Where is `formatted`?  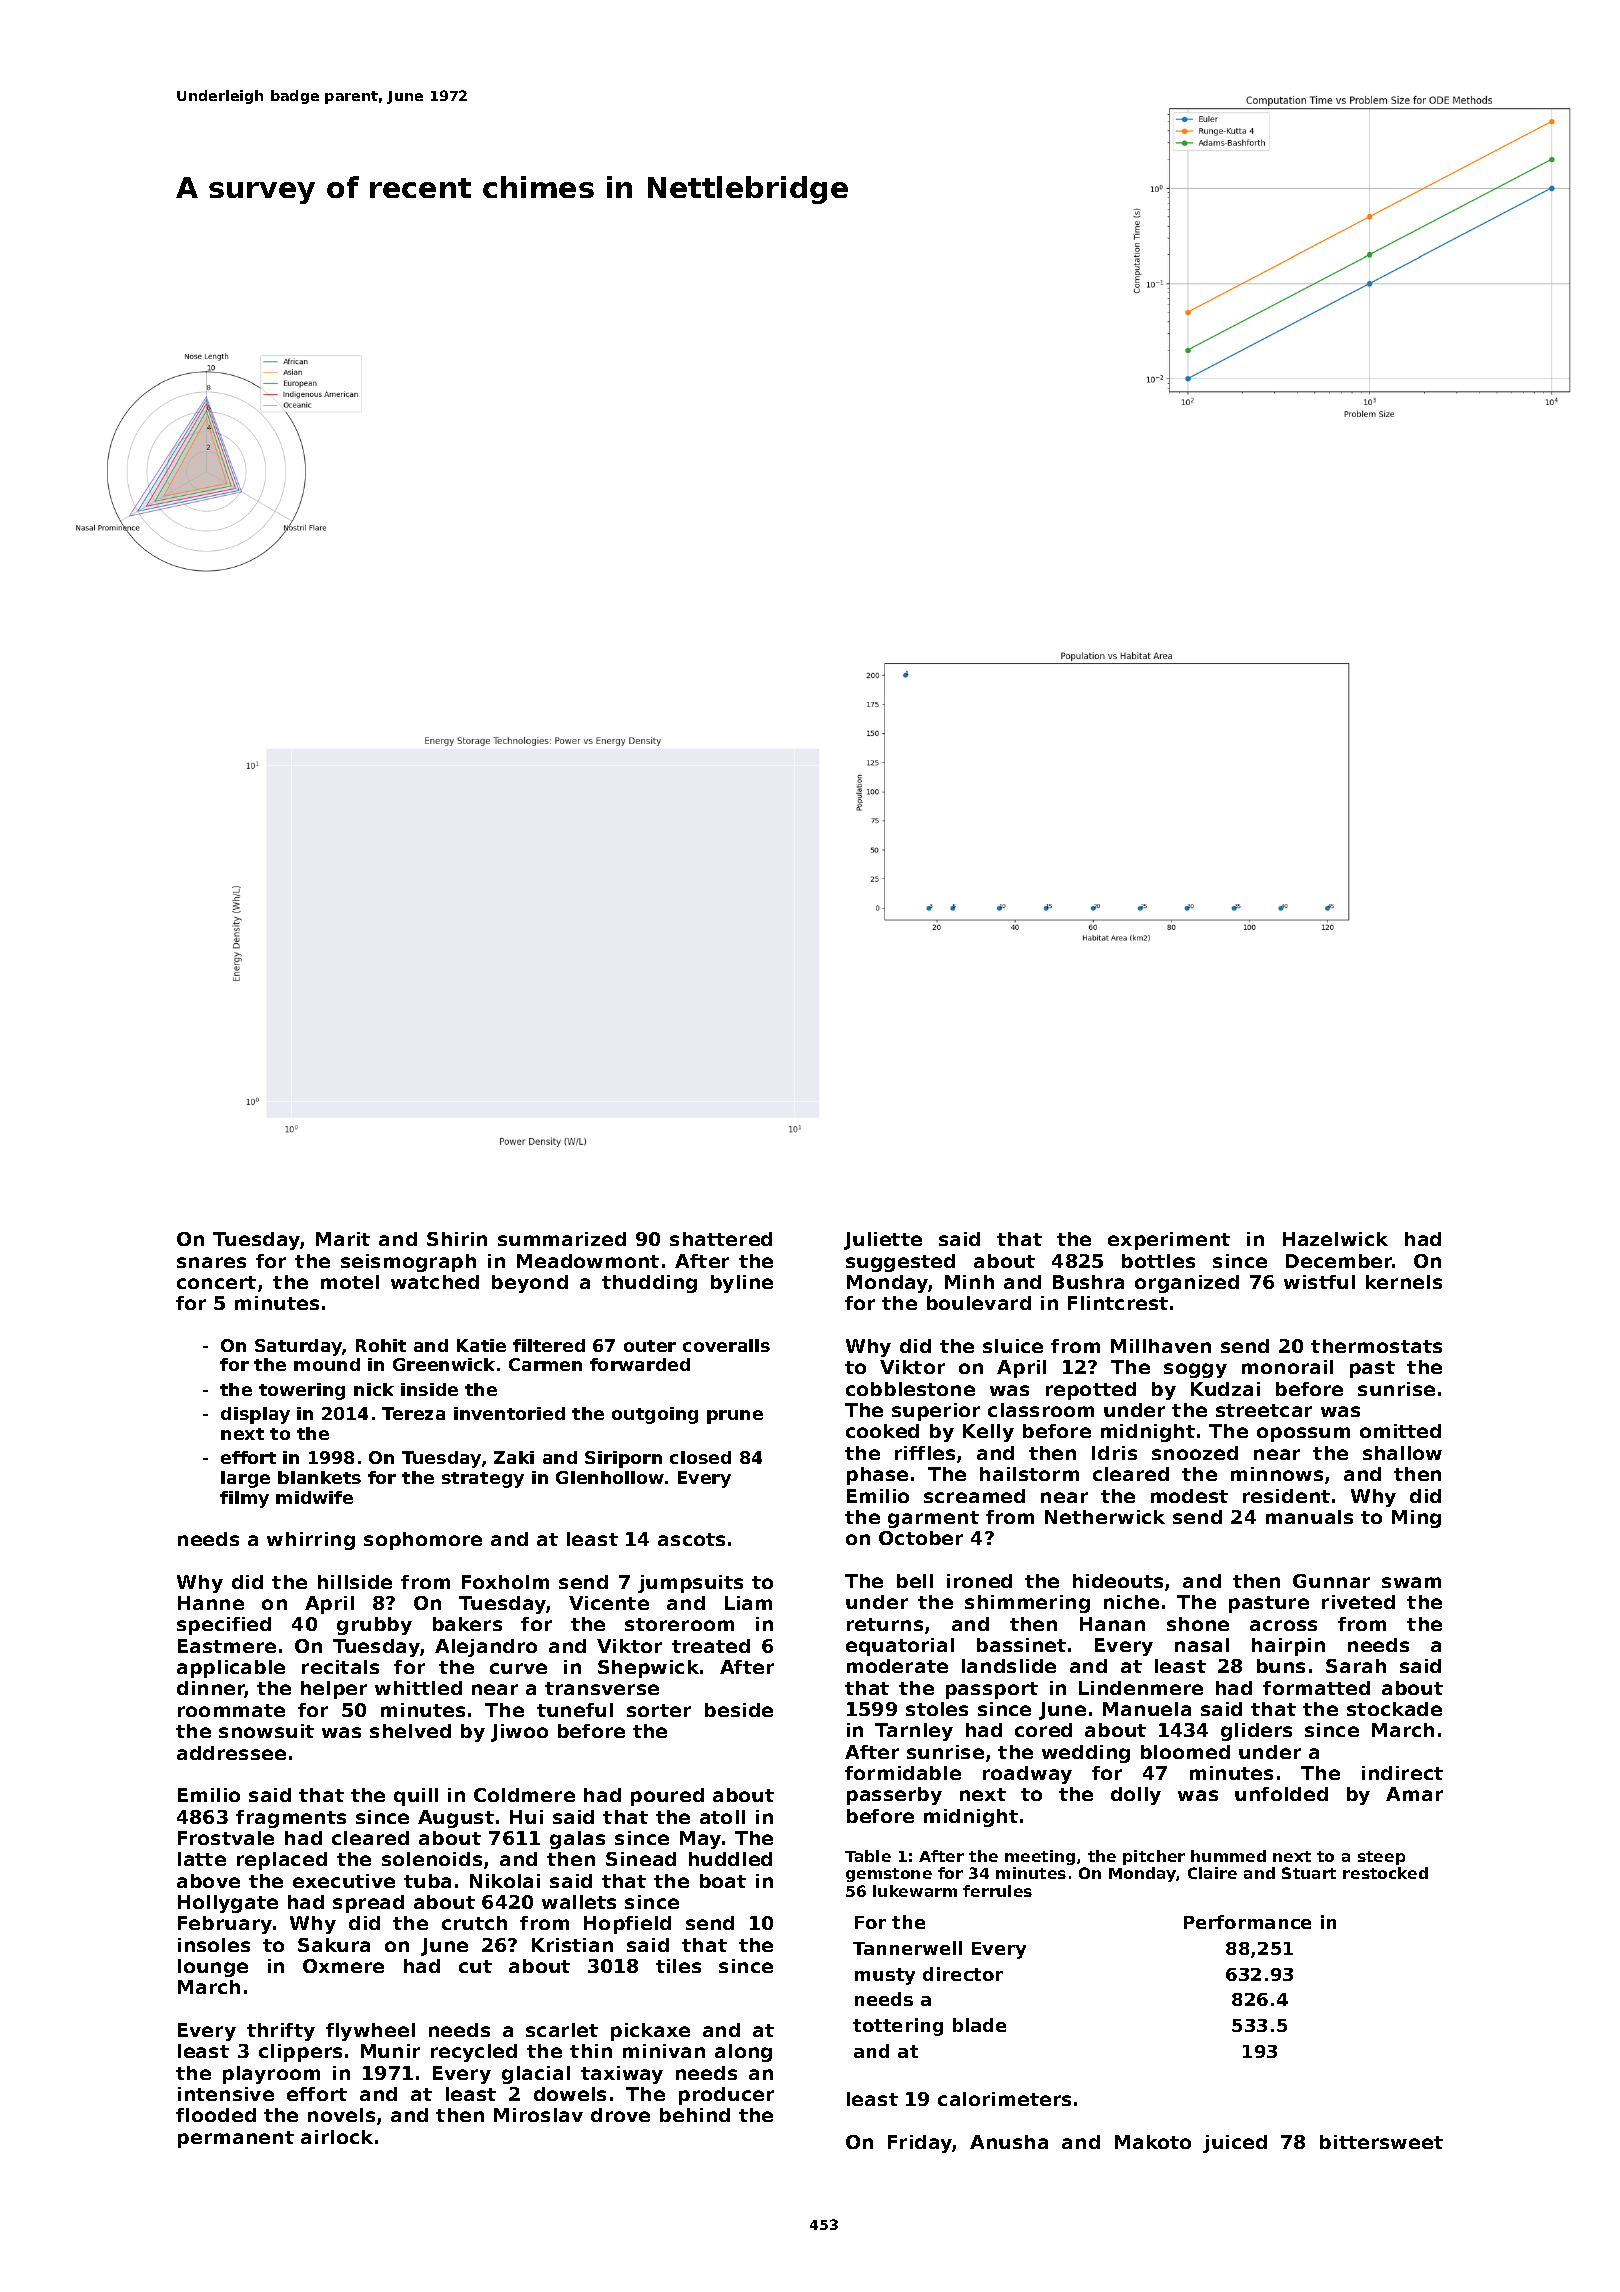
formatted is located at coordinates (1316, 1688).
